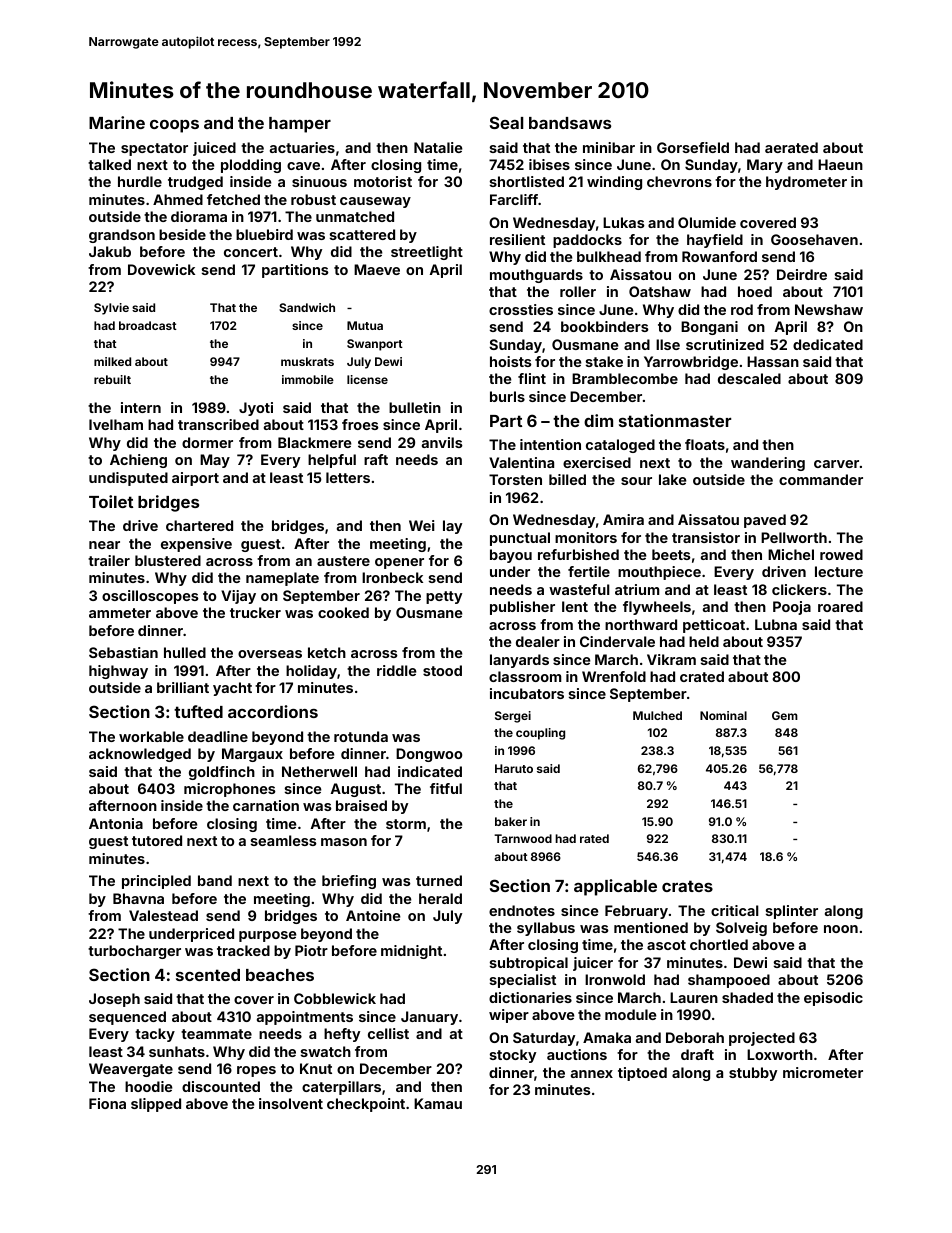 The image size is (952, 1233). Describe the element at coordinates (233, 199) in the screenshot. I see `fetched` at that location.
